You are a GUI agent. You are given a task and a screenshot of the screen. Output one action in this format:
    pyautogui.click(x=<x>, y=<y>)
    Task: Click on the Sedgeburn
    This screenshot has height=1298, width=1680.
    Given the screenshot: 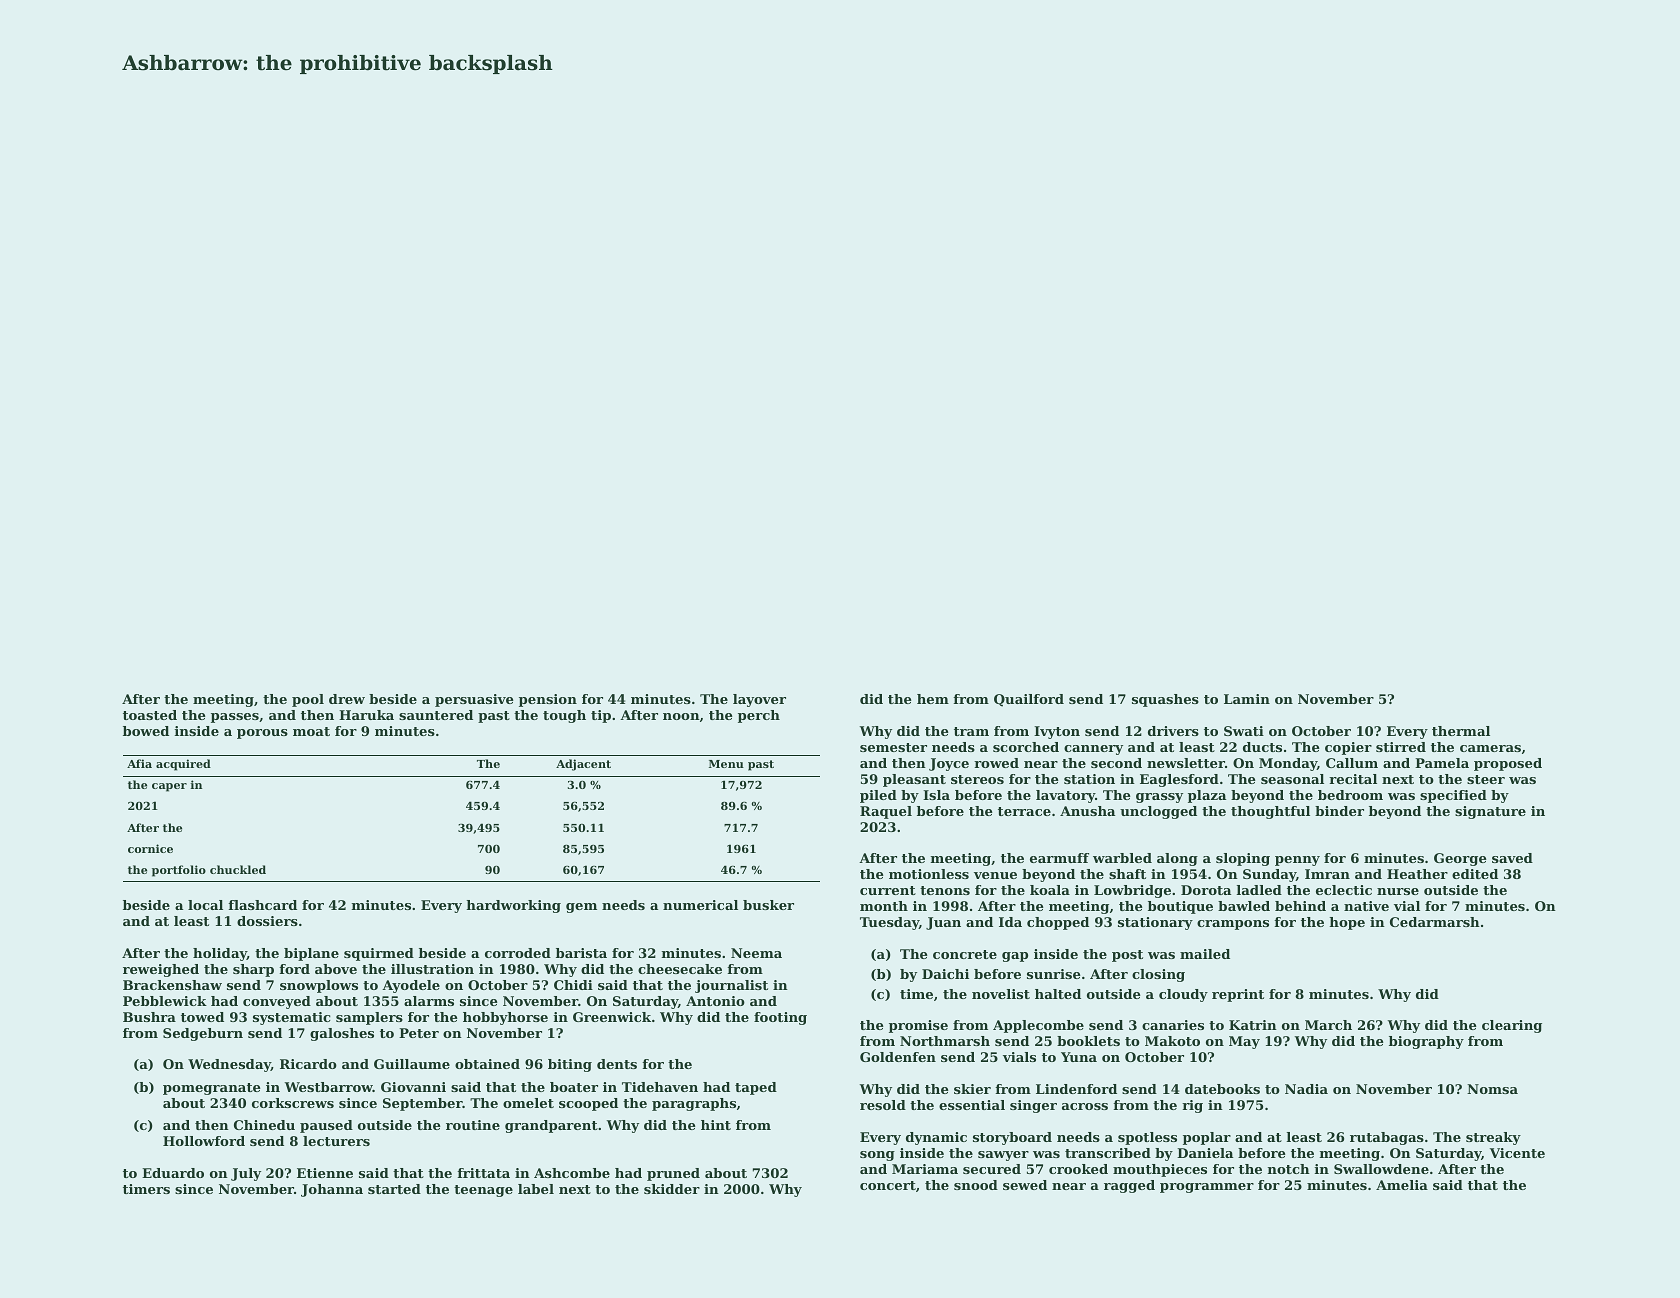 What is the action you would take?
    pyautogui.click(x=203, y=1034)
